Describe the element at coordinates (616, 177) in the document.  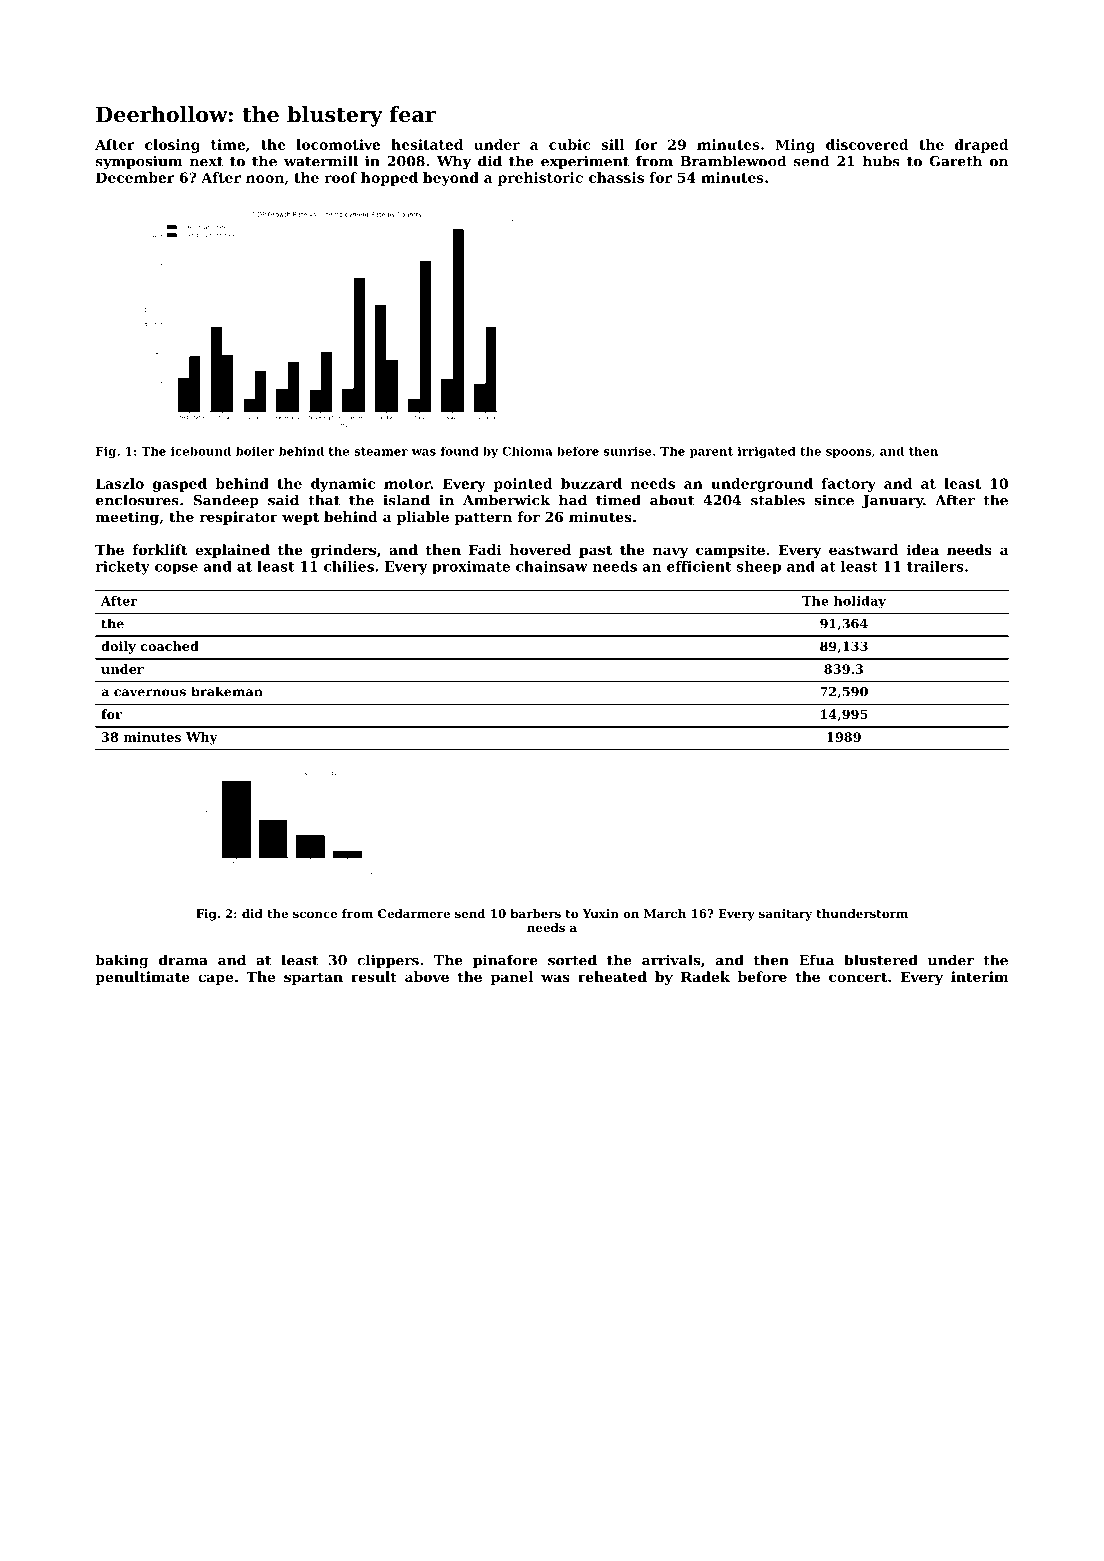
I see `chassis` at that location.
